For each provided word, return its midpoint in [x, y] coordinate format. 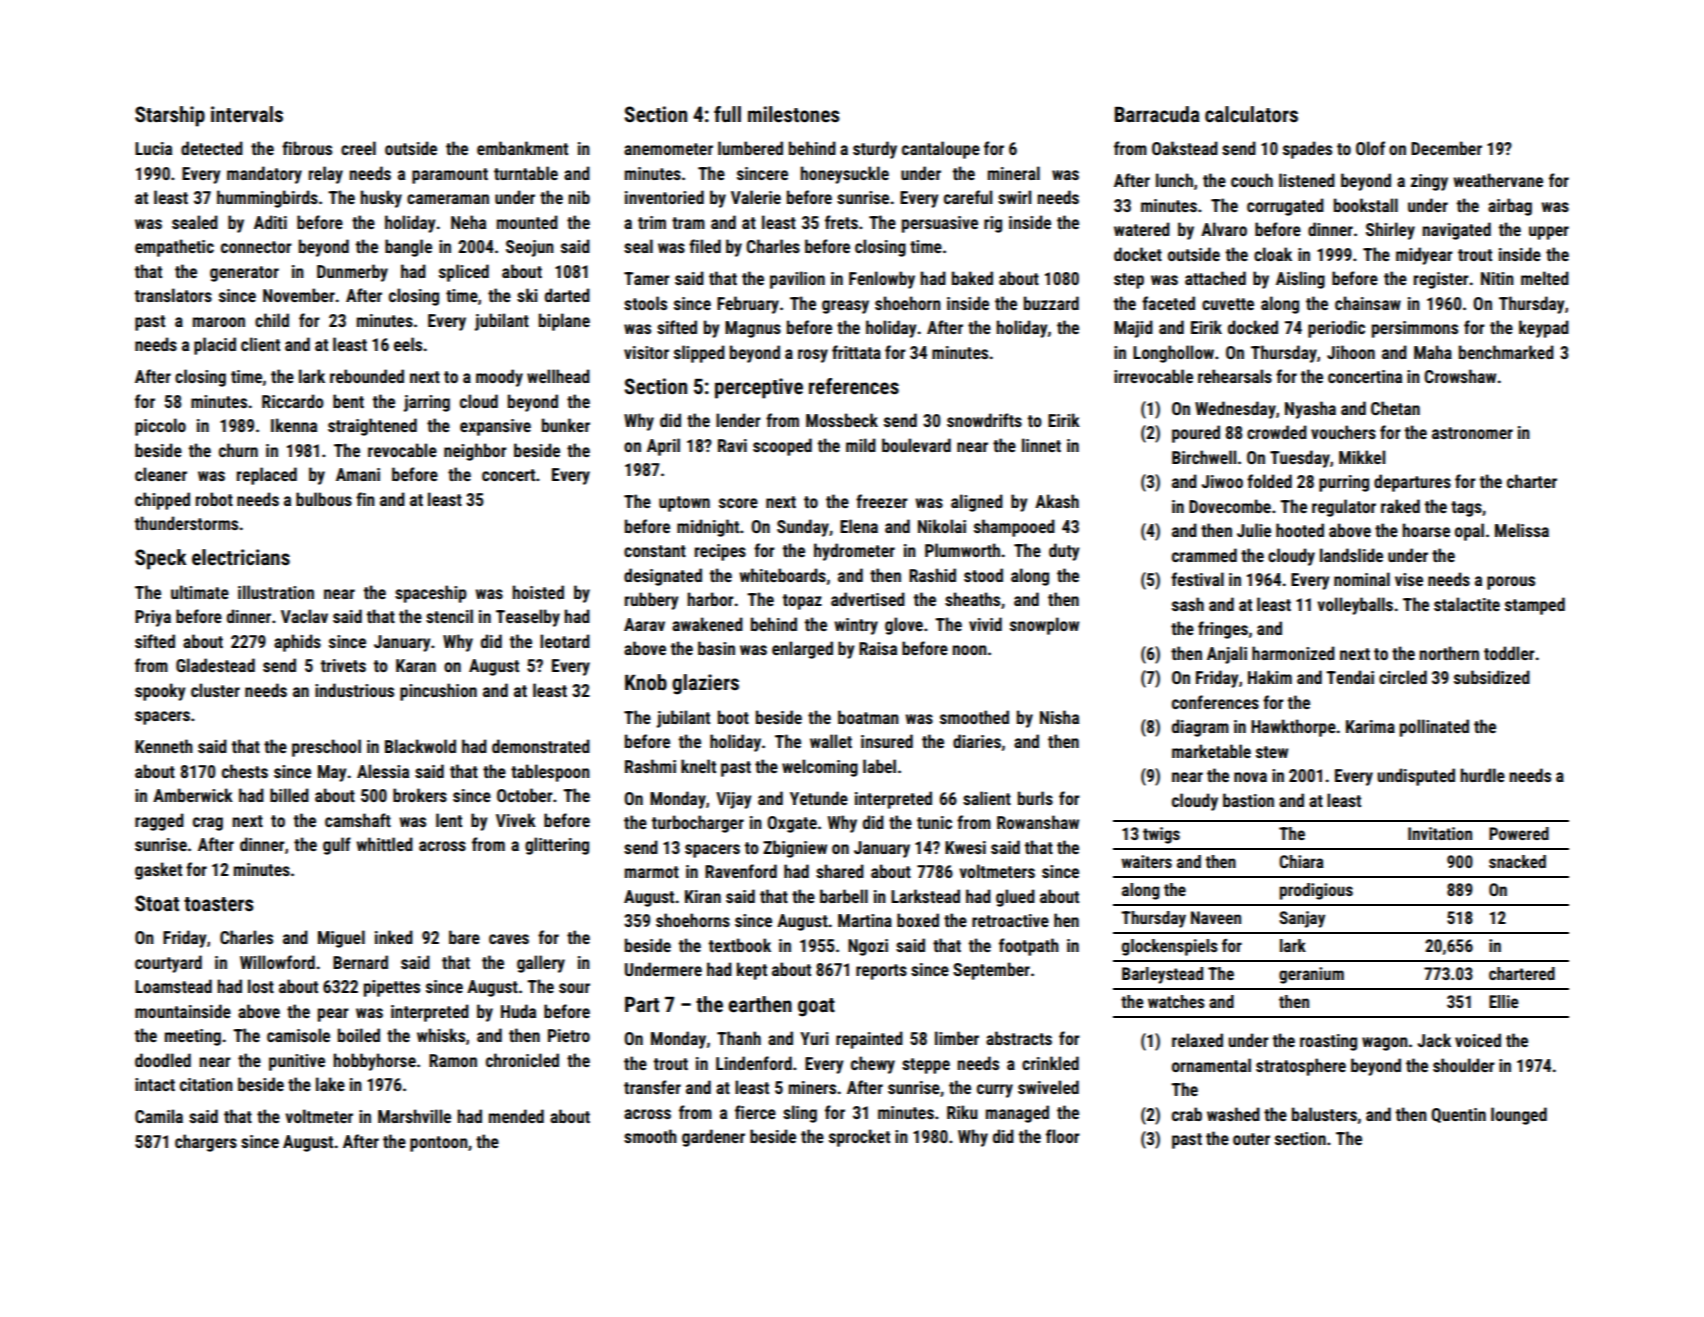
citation [206, 1084]
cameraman [448, 199]
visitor [646, 352]
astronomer [1472, 433]
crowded [1277, 432]
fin [365, 499]
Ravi [732, 445]
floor [1063, 1136]
